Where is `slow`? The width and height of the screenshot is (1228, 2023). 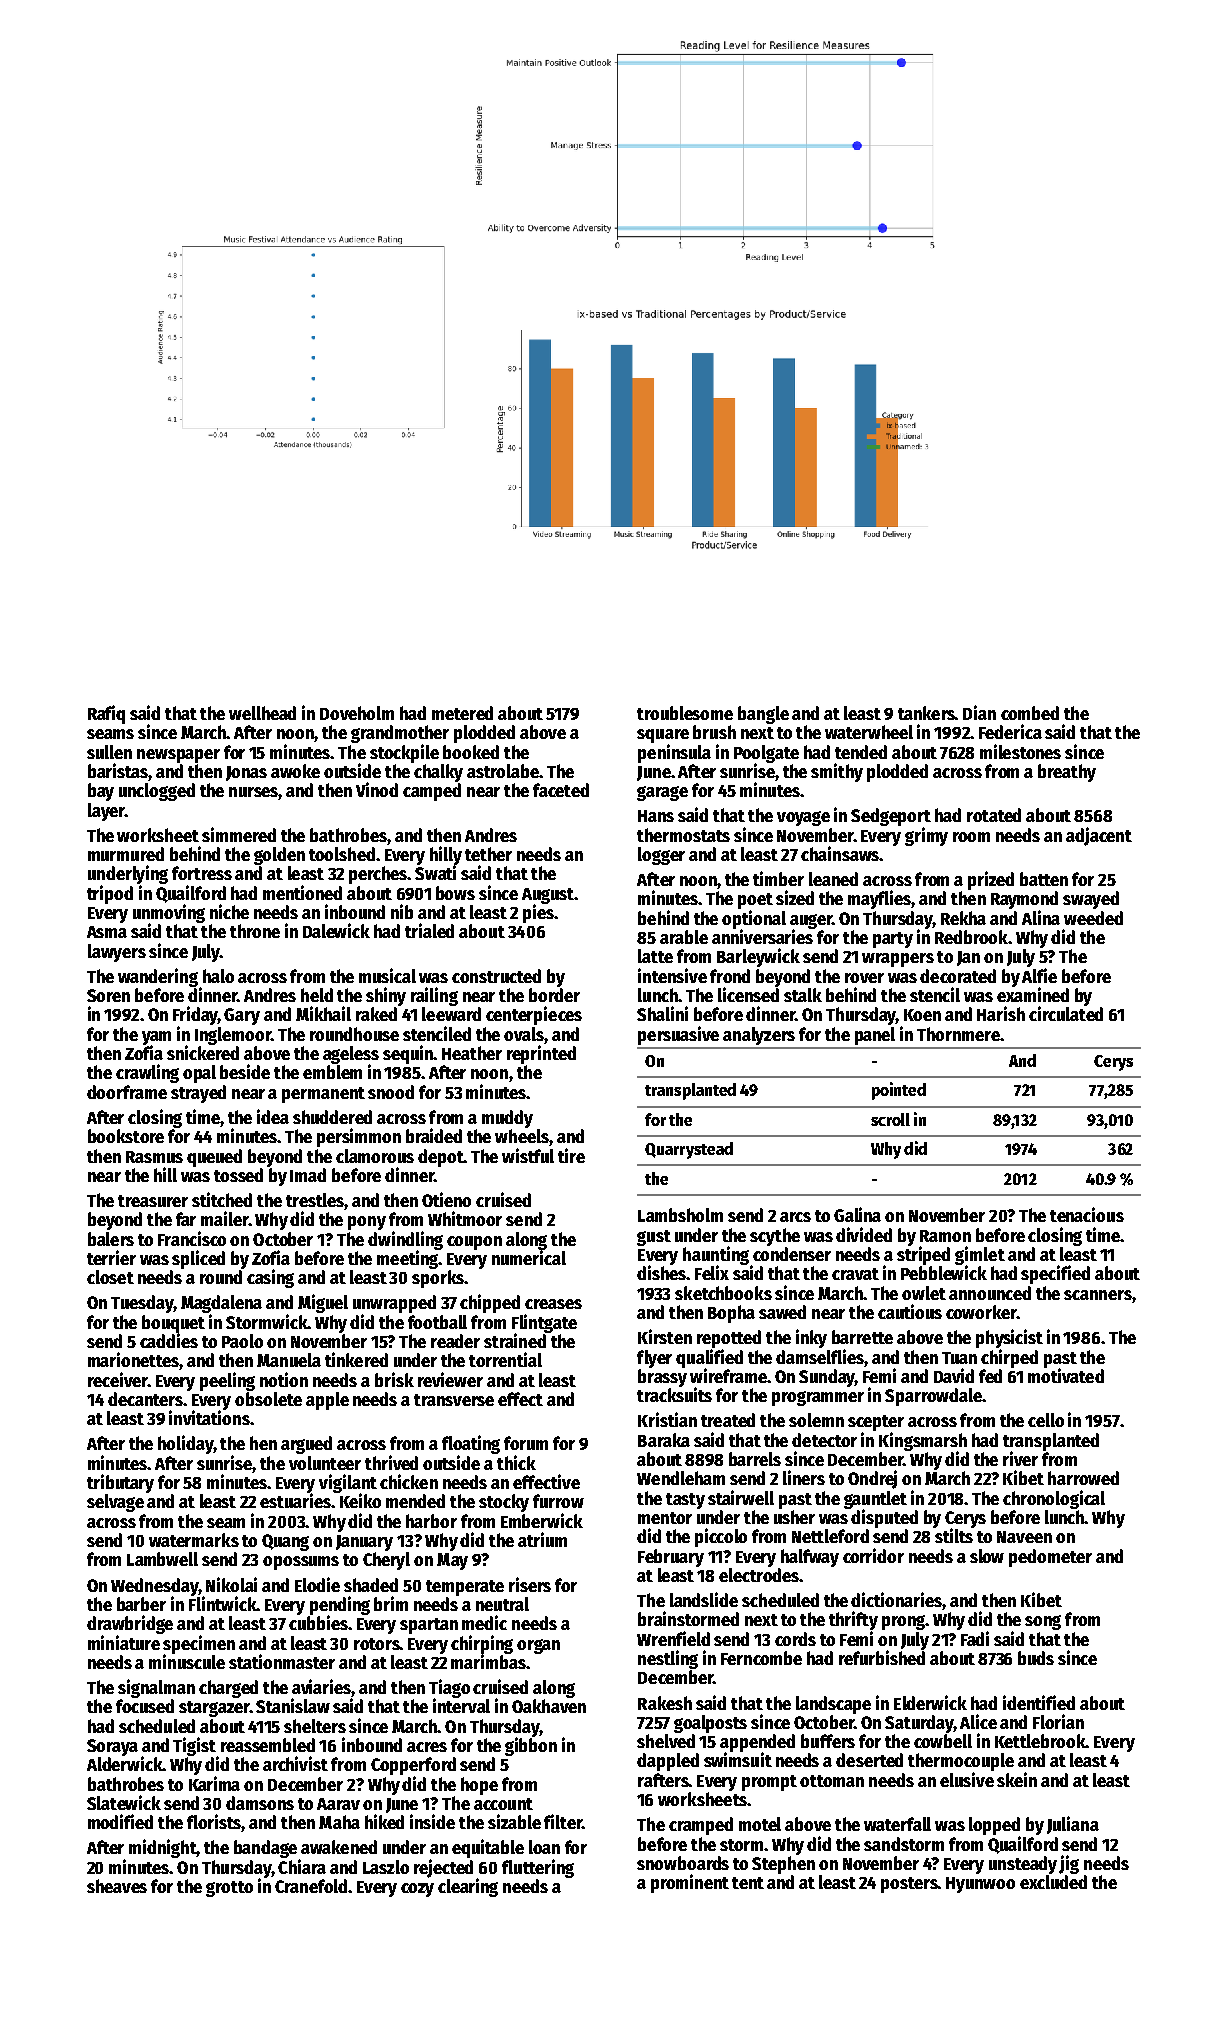 slow is located at coordinates (987, 1556).
